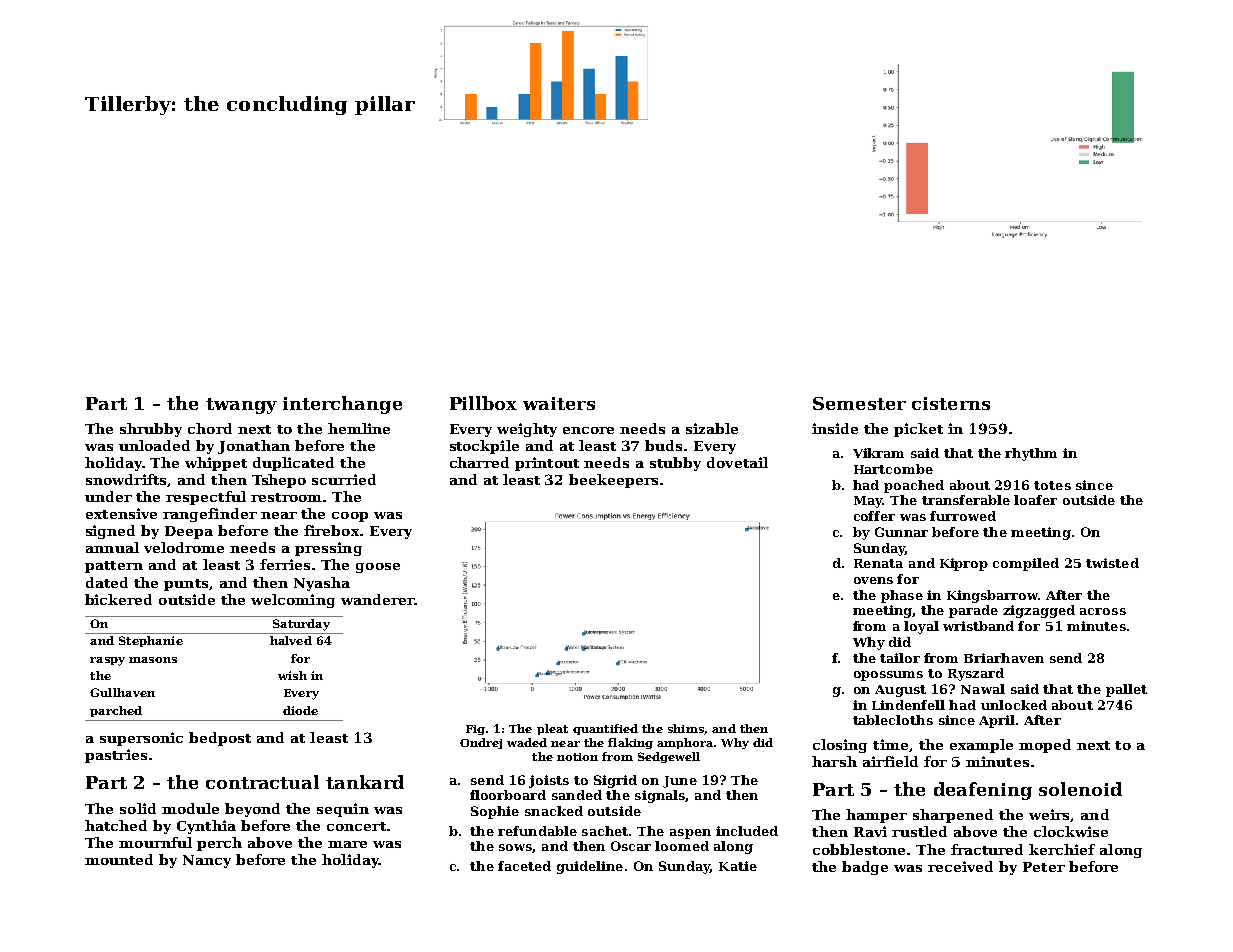 This document has width=1233, height=952. I want to click on loyal, so click(921, 627).
